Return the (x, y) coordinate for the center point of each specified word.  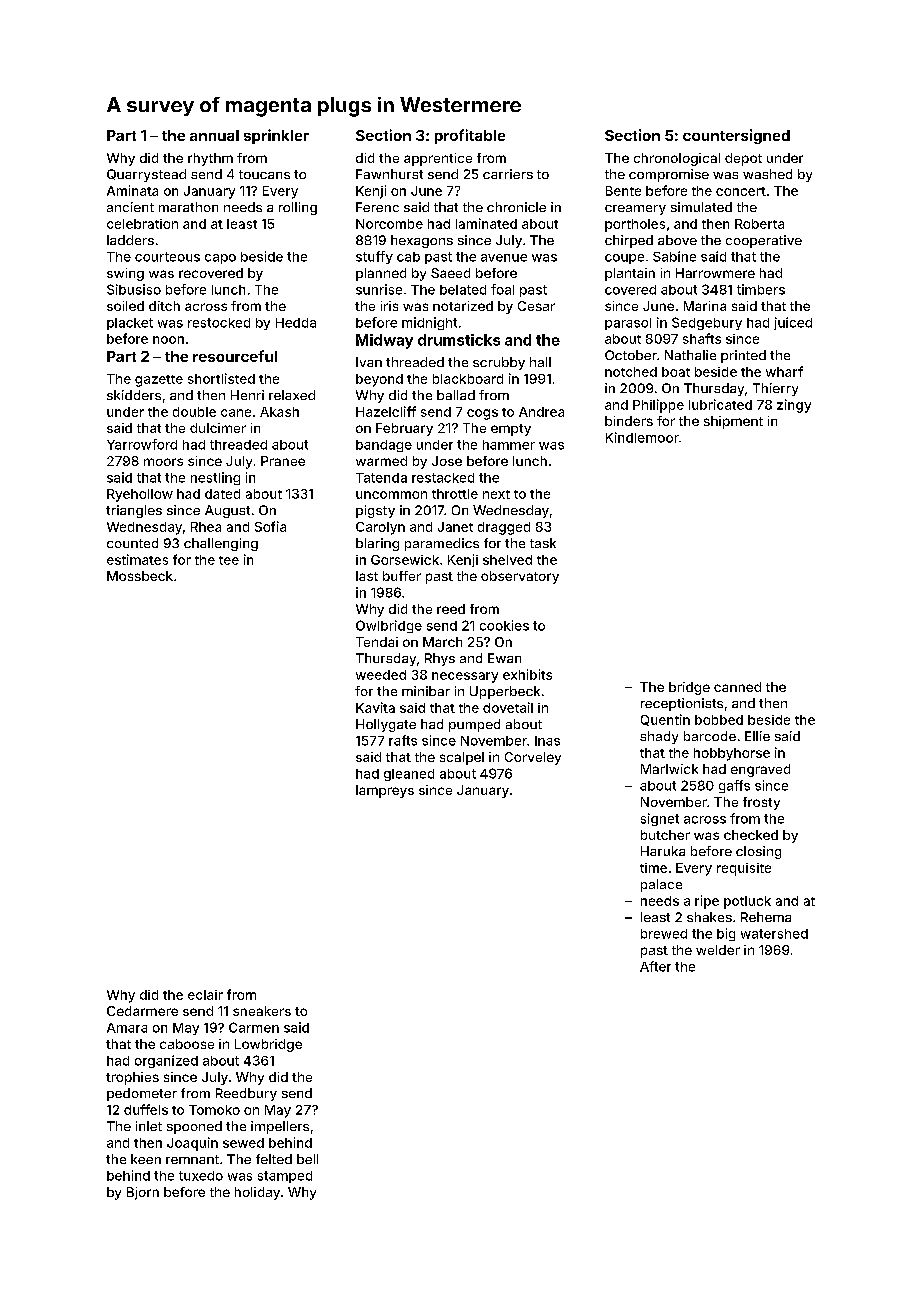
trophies (132, 1078)
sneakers (262, 1011)
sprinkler (276, 136)
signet (660, 819)
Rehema (766, 917)
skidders (134, 395)
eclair (205, 995)
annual (214, 135)
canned (737, 687)
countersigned (736, 136)
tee (229, 560)
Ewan (504, 658)
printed (743, 356)
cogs (482, 414)
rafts (403, 740)
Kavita (375, 707)
